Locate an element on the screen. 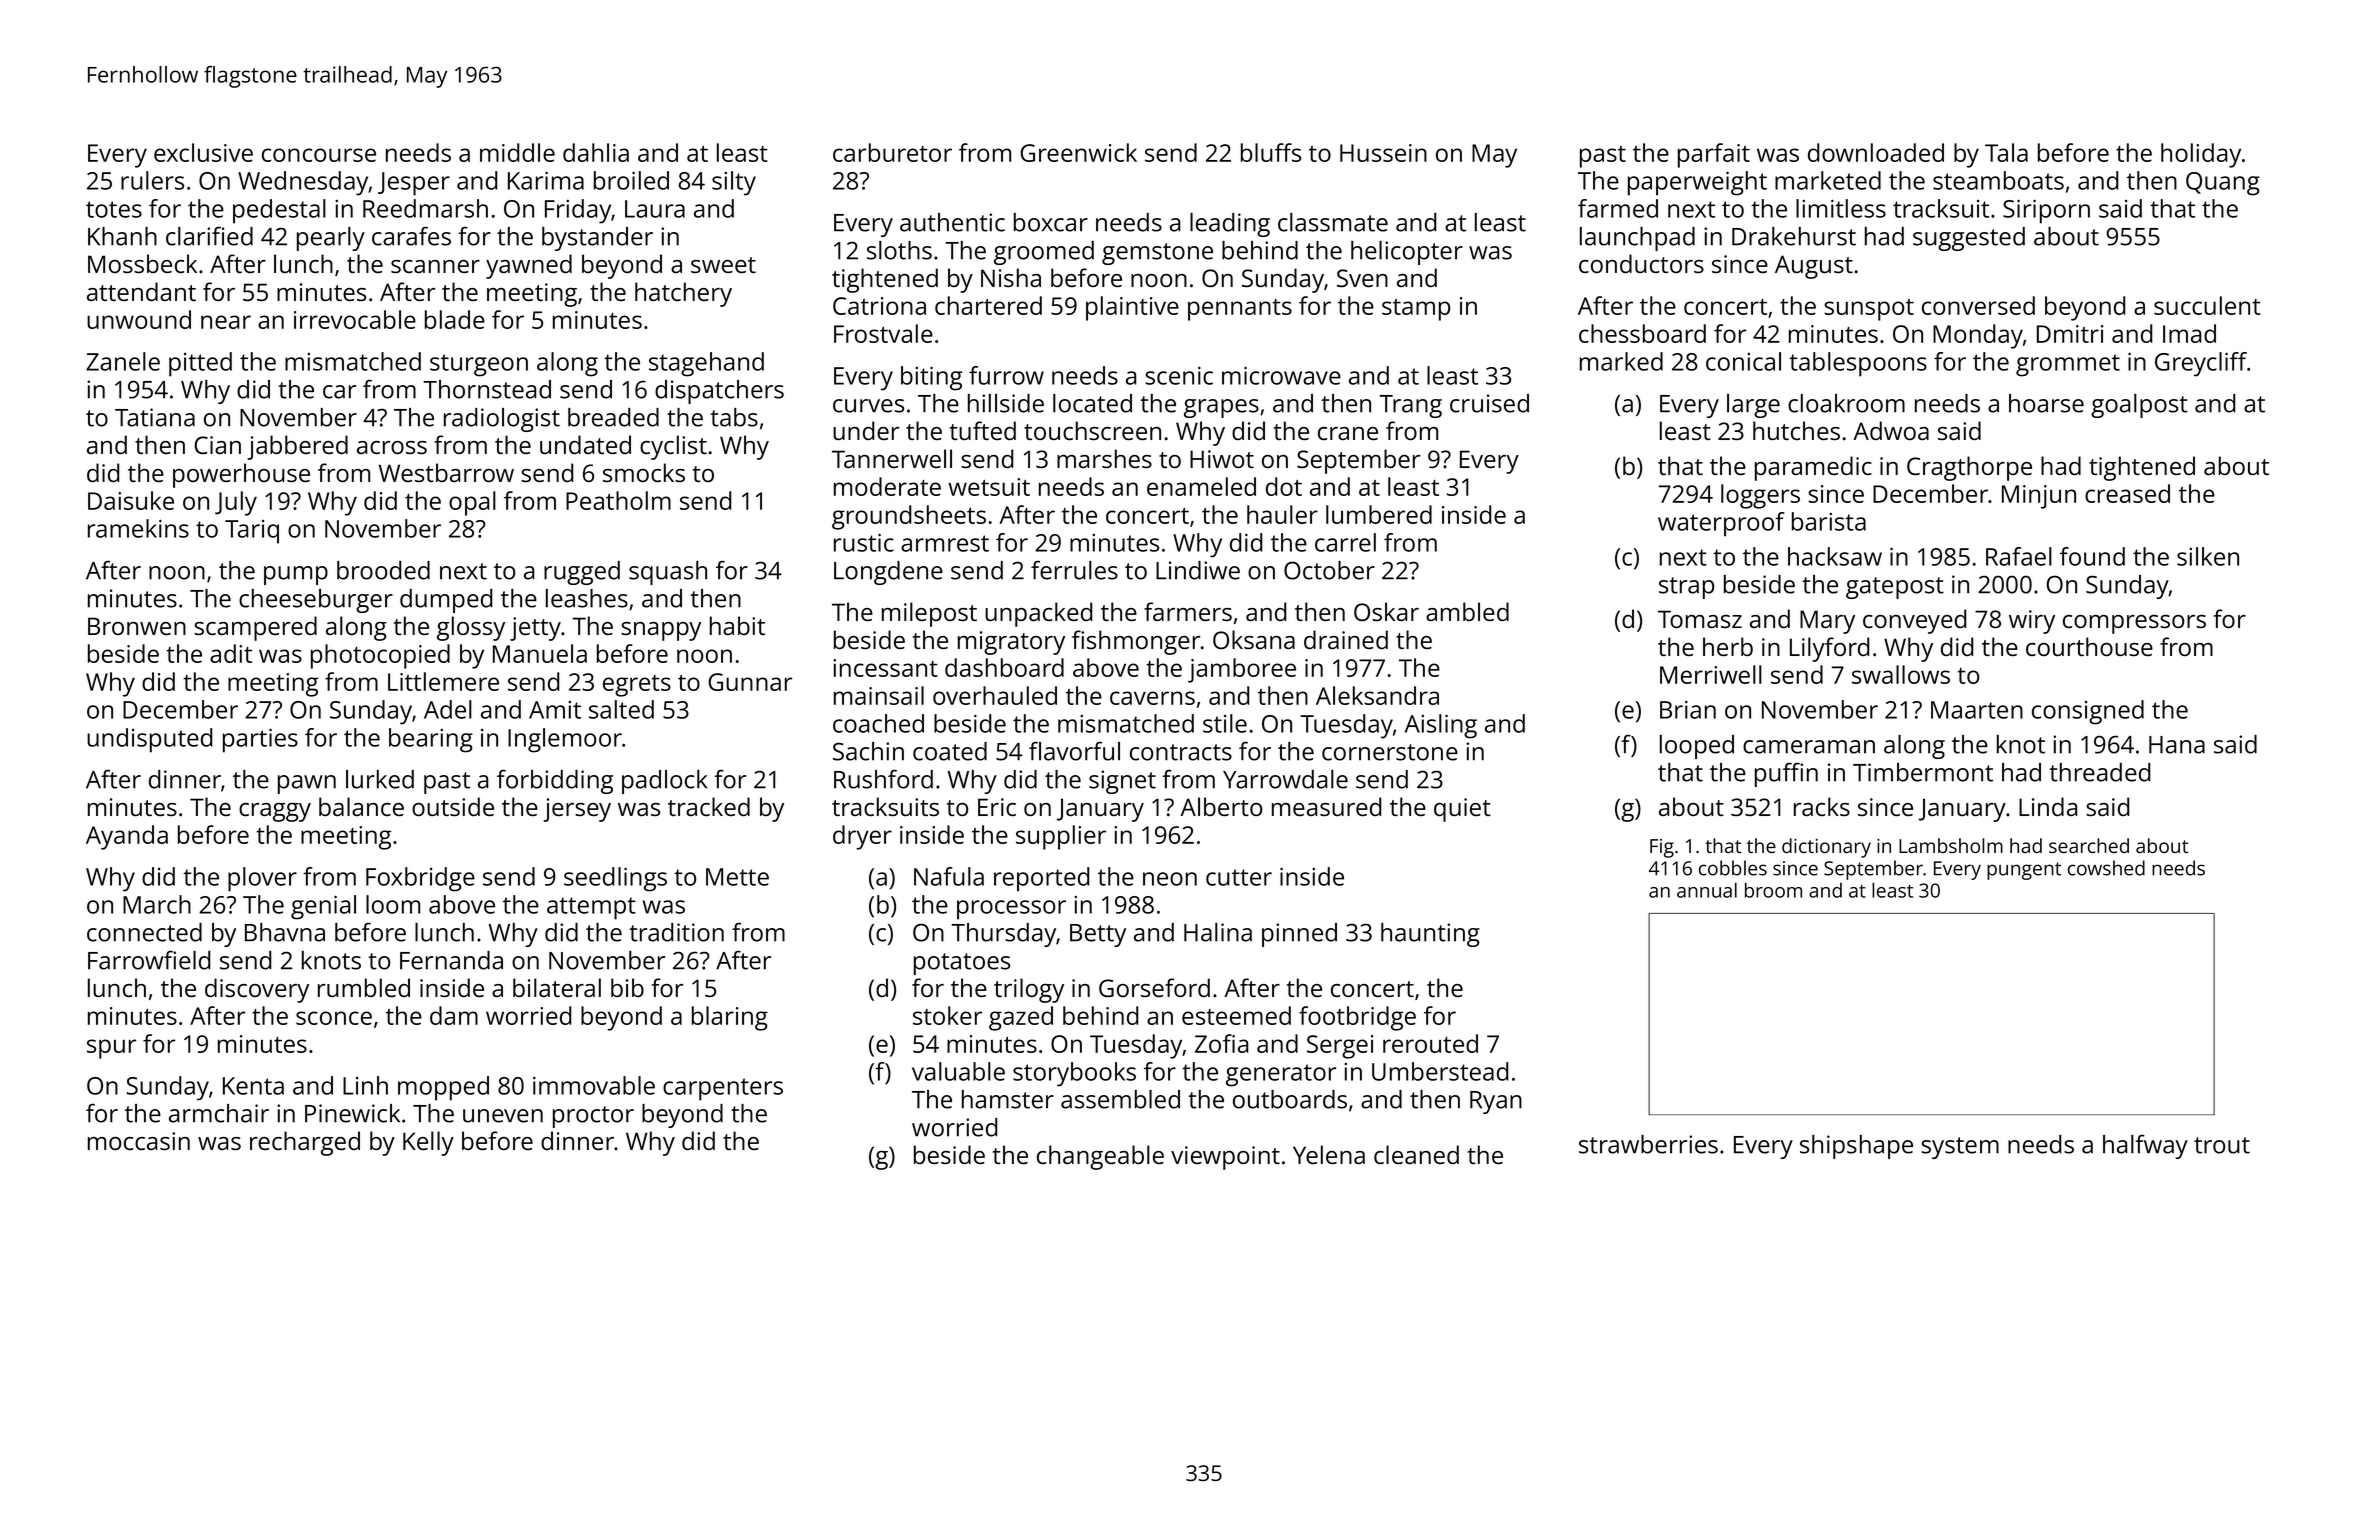 Image resolution: width=2371 pixels, height=1534 pixels. shipshape is located at coordinates (1856, 1147).
